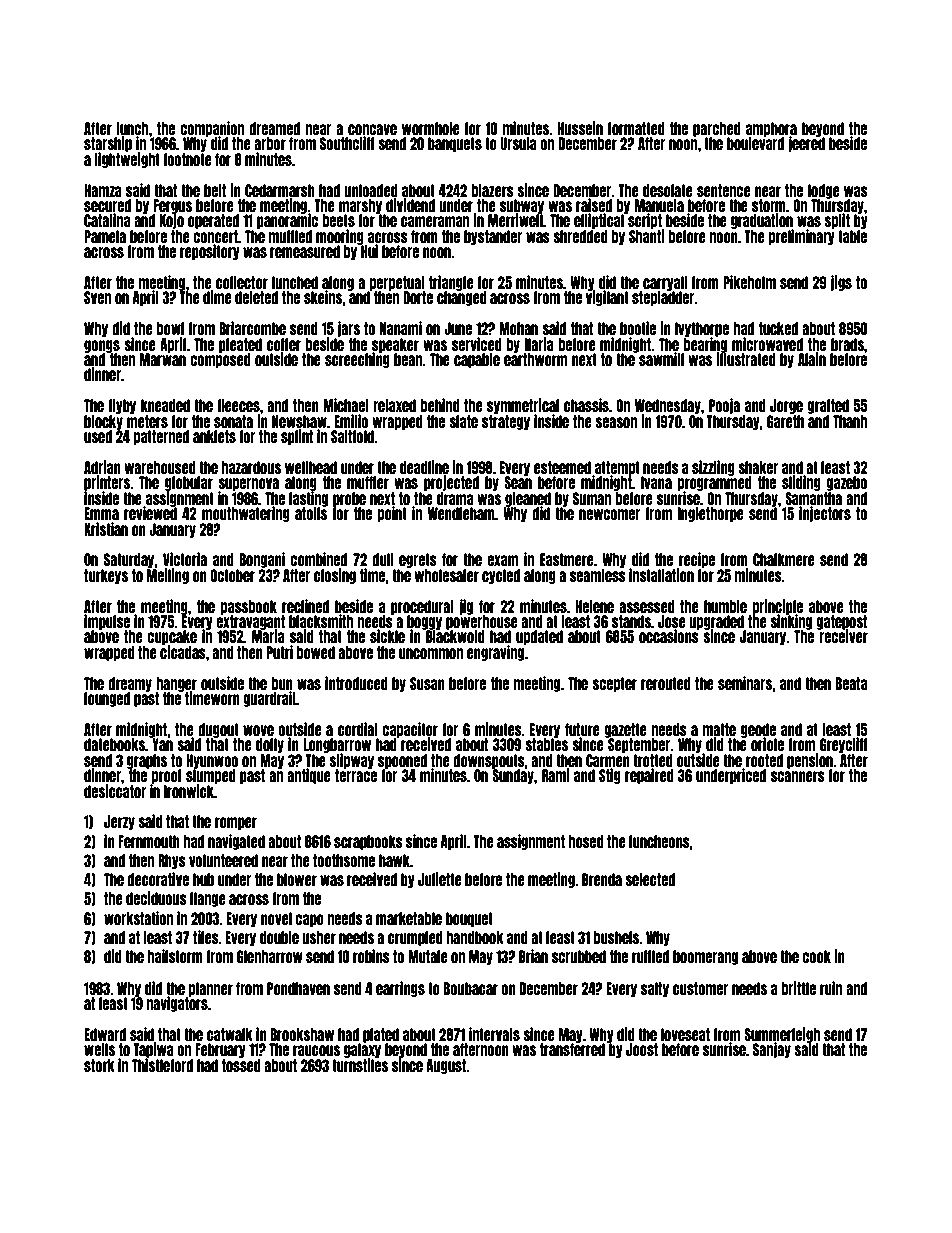  I want to click on Southcliff, so click(347, 143).
